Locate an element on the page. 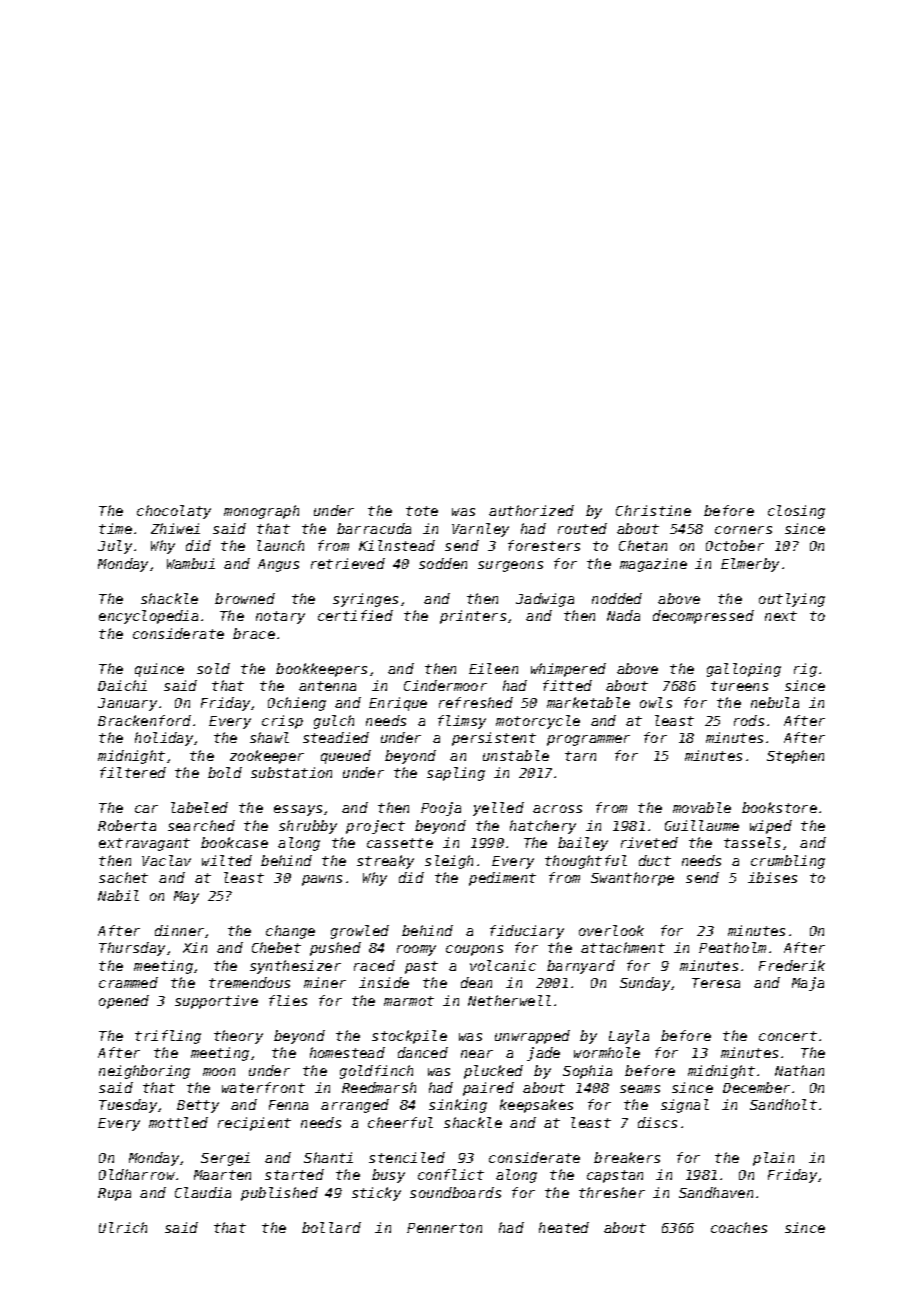  Tuesday is located at coordinates (128, 1106).
